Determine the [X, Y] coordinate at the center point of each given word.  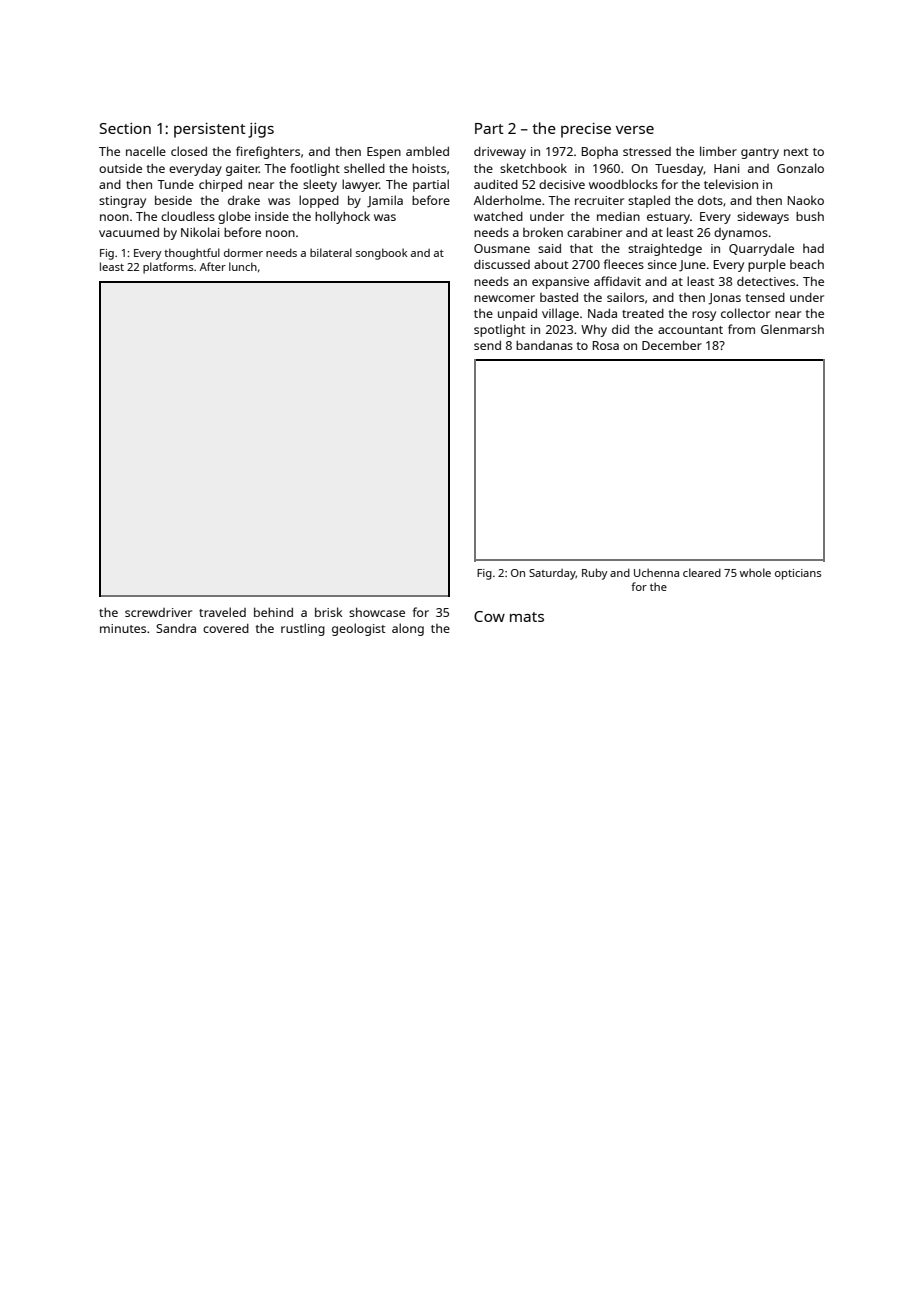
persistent [210, 130]
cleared [702, 572]
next [796, 152]
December [672, 345]
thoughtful [192, 254]
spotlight [500, 330]
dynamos [741, 234]
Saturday [552, 574]
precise [586, 130]
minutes [123, 628]
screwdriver [158, 612]
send [487, 345]
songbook [382, 254]
